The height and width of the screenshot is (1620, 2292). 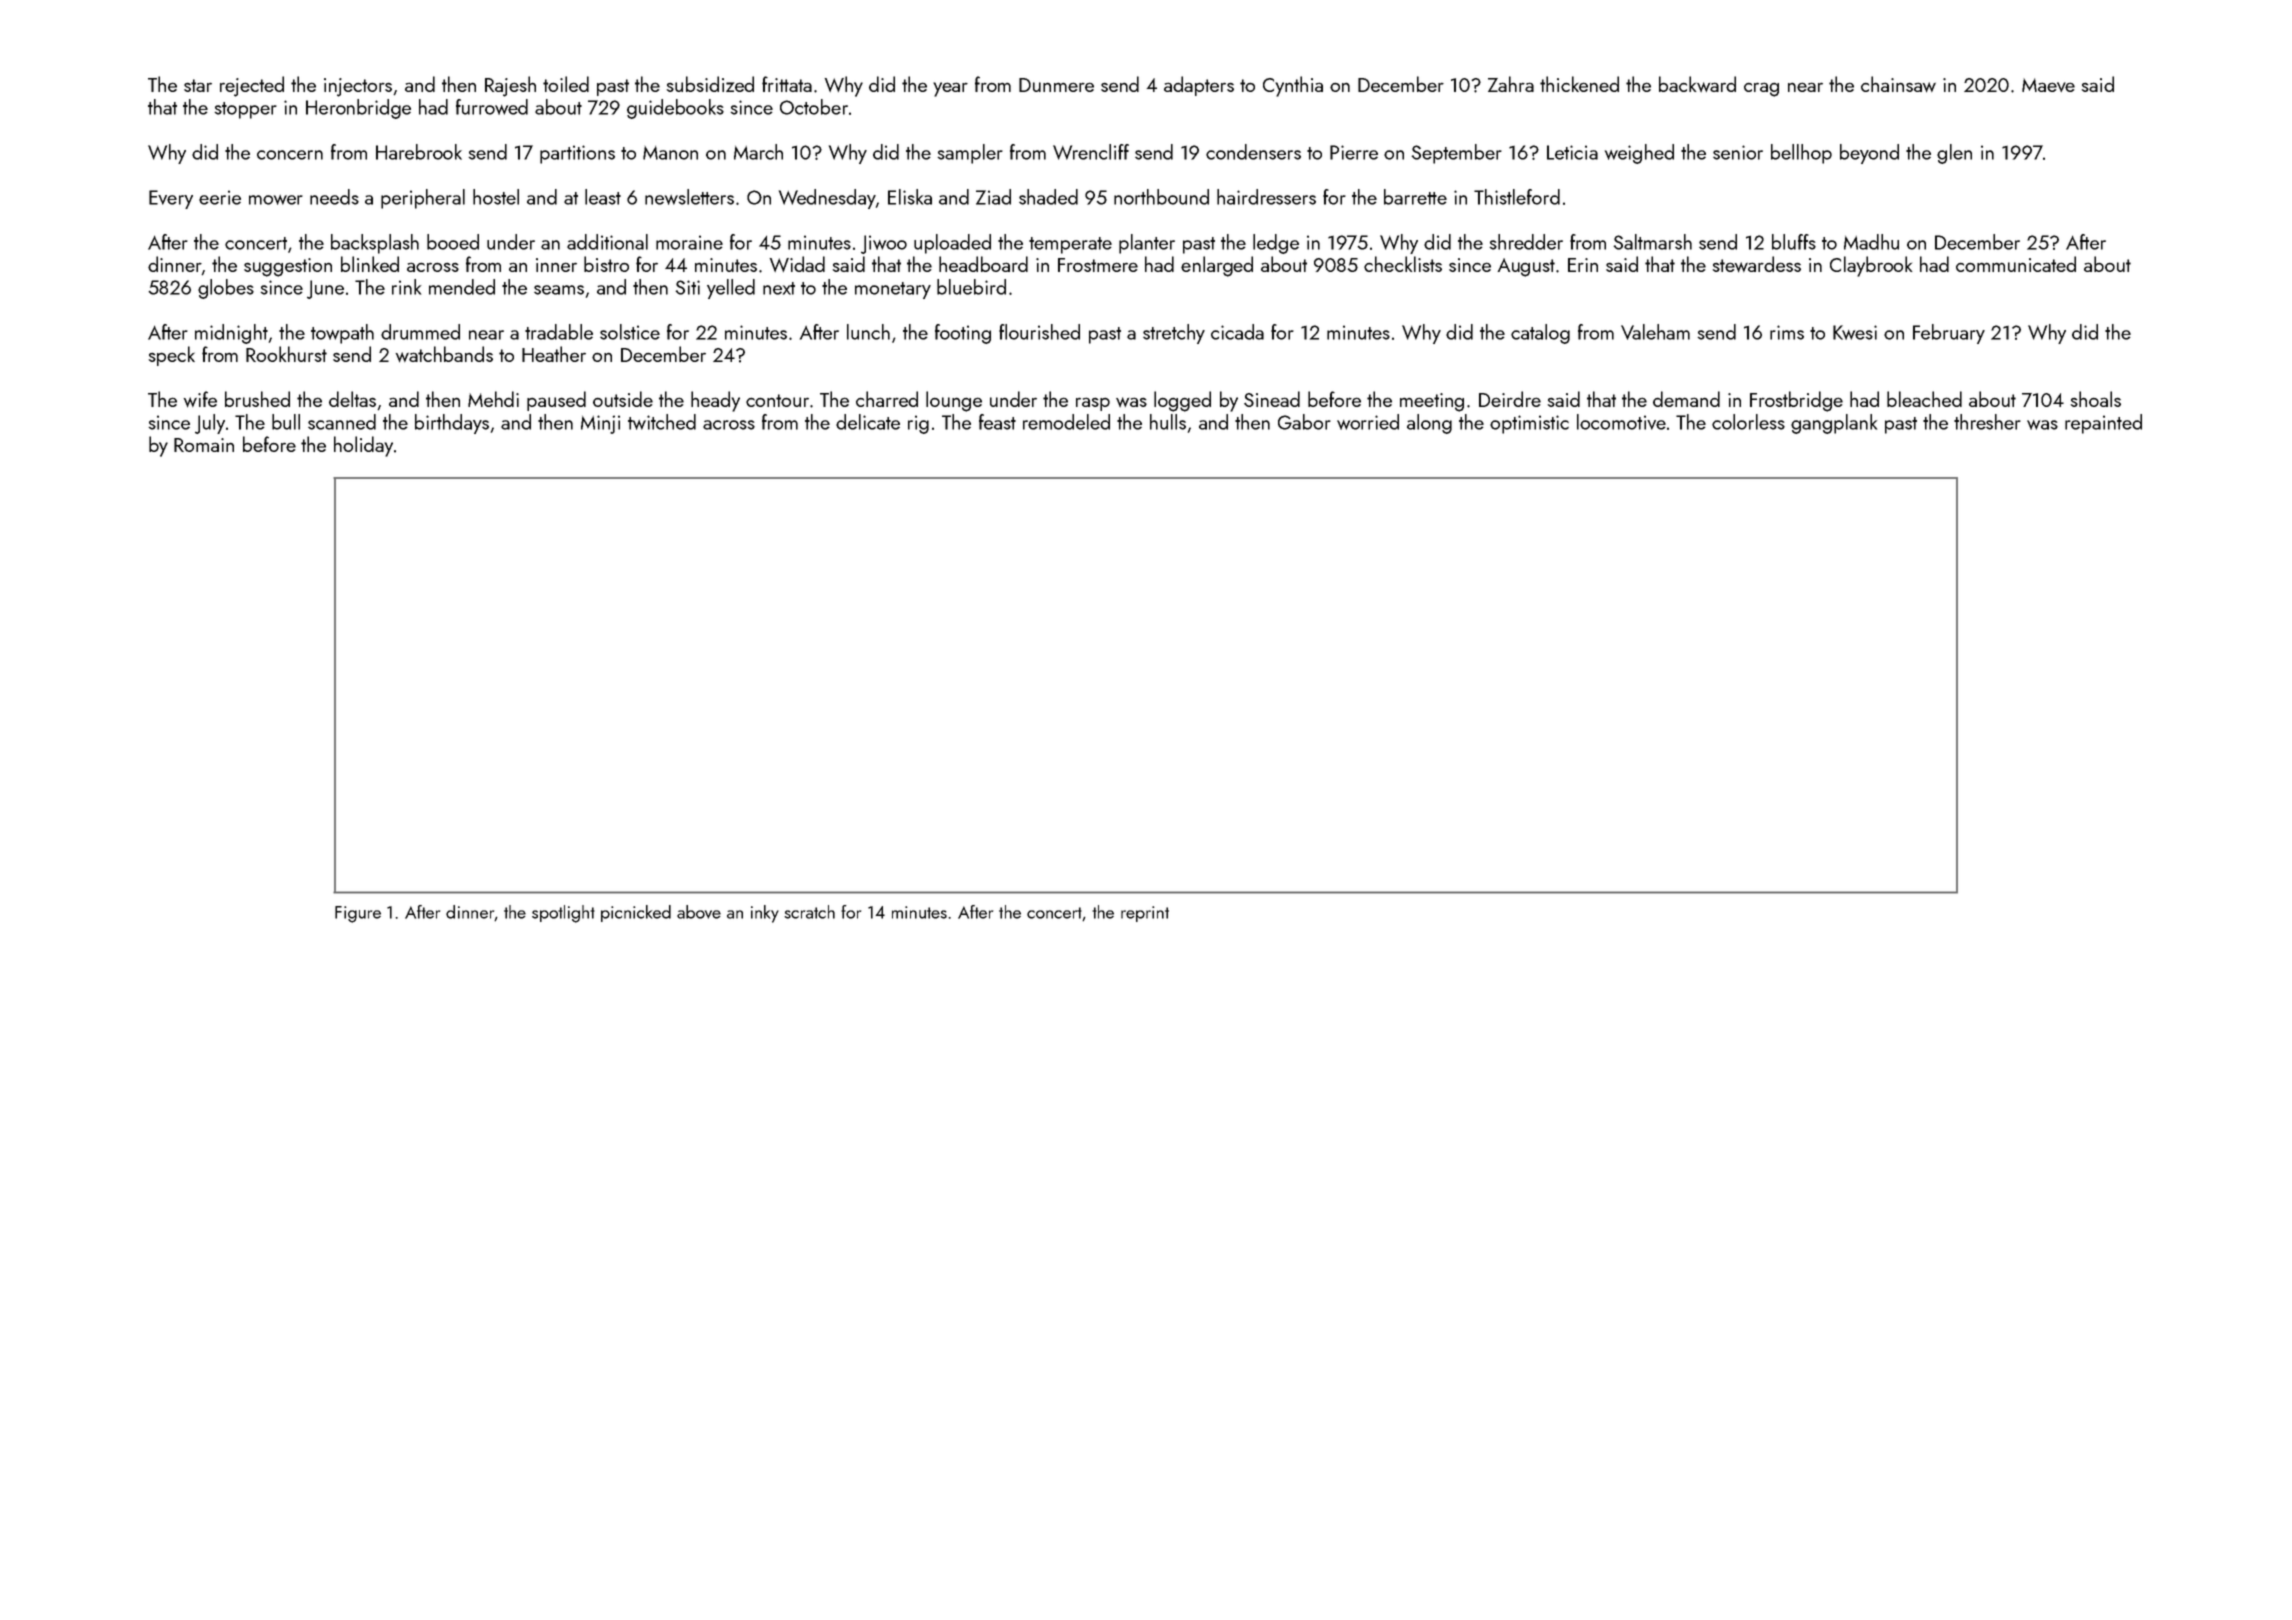 What do you see at coordinates (226, 289) in the screenshot?
I see `globes` at bounding box center [226, 289].
